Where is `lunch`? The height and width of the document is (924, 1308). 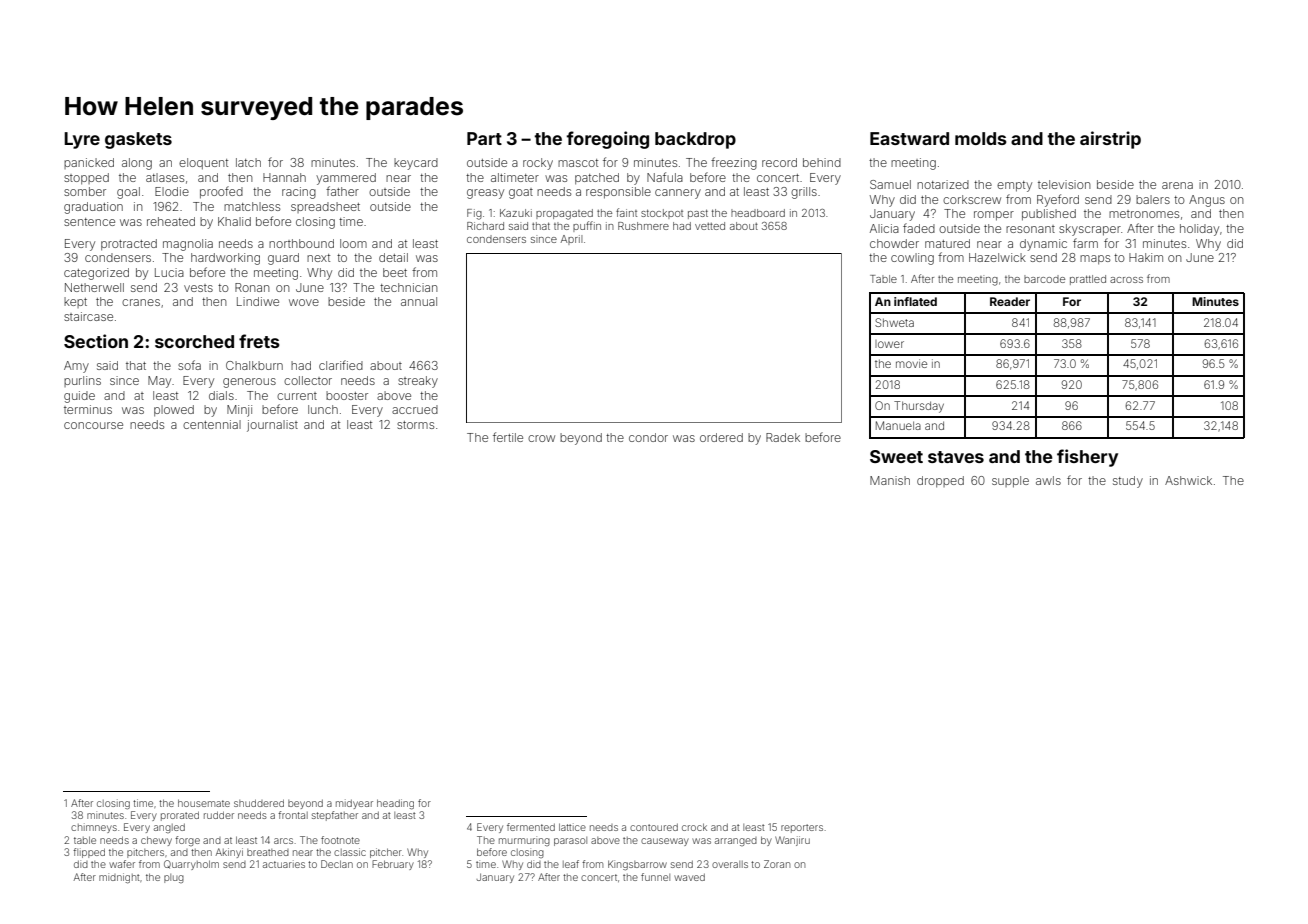 lunch is located at coordinates (323, 409).
